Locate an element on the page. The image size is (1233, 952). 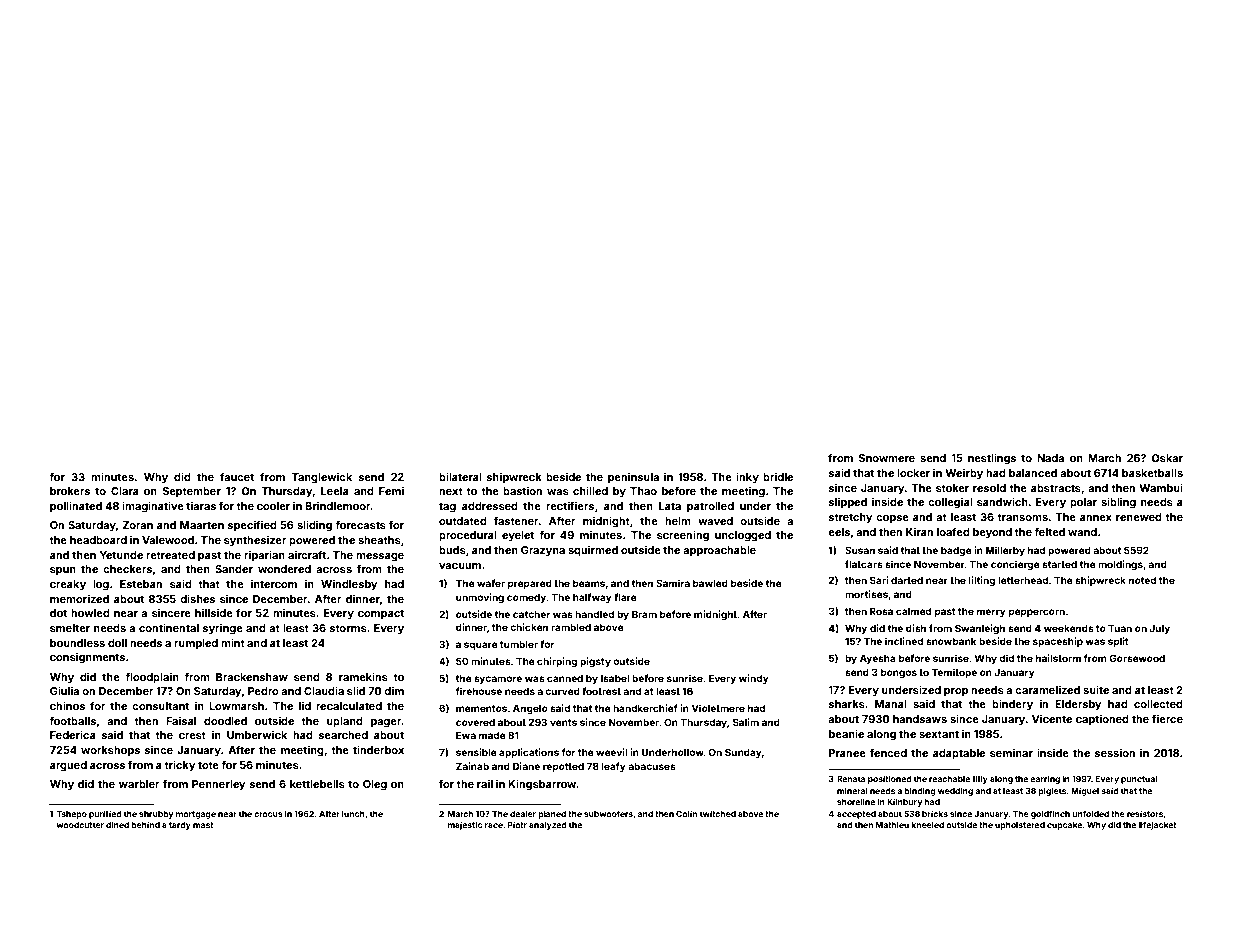
mineral is located at coordinates (852, 790).
